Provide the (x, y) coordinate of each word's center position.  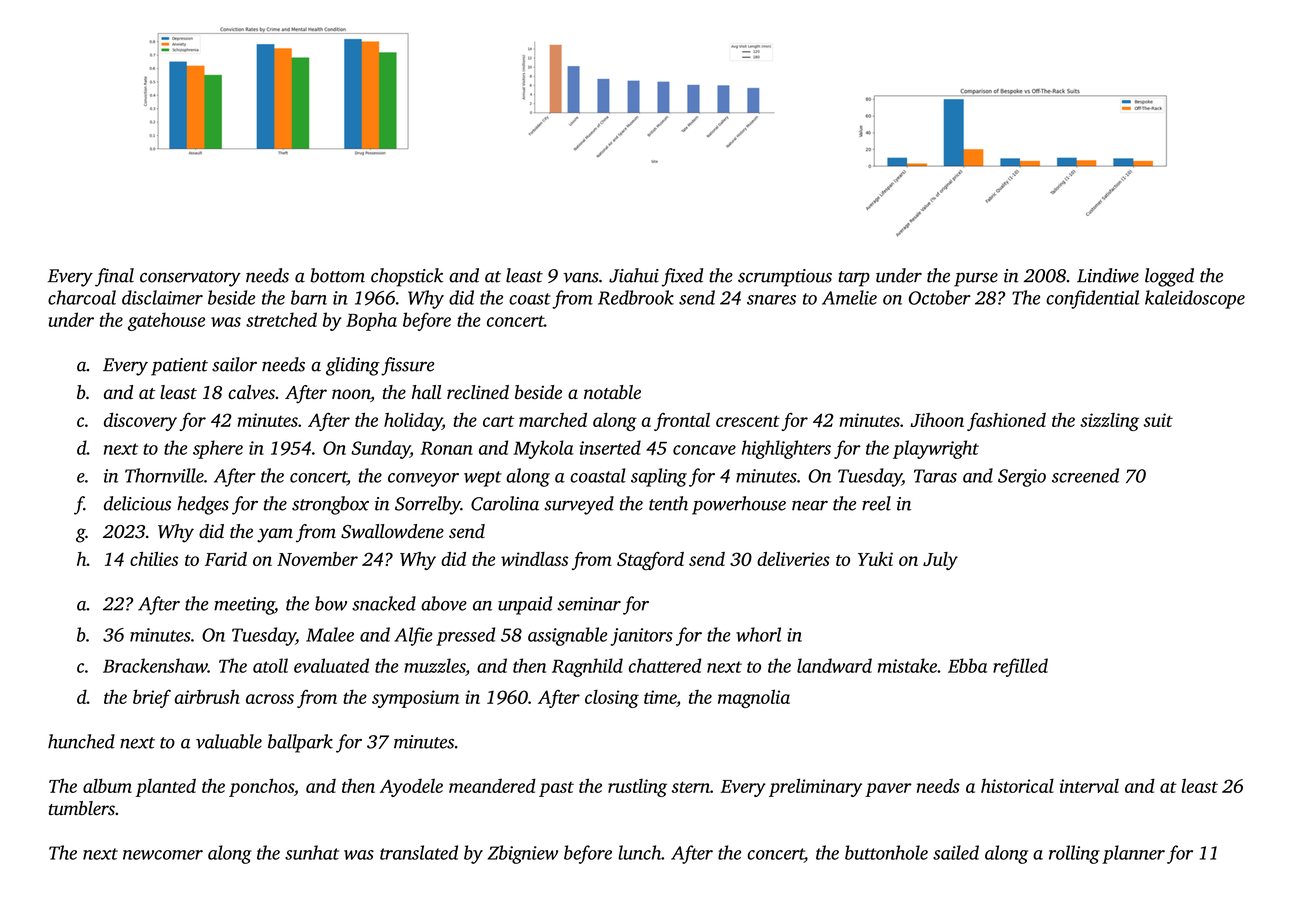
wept (483, 479)
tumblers (82, 808)
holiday (413, 422)
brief (152, 698)
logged (1169, 277)
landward (834, 665)
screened (1085, 475)
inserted (610, 447)
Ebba (967, 665)
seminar (589, 604)
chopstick (407, 277)
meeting (244, 606)
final (114, 277)
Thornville (164, 475)
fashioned (1006, 422)
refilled (1020, 667)
